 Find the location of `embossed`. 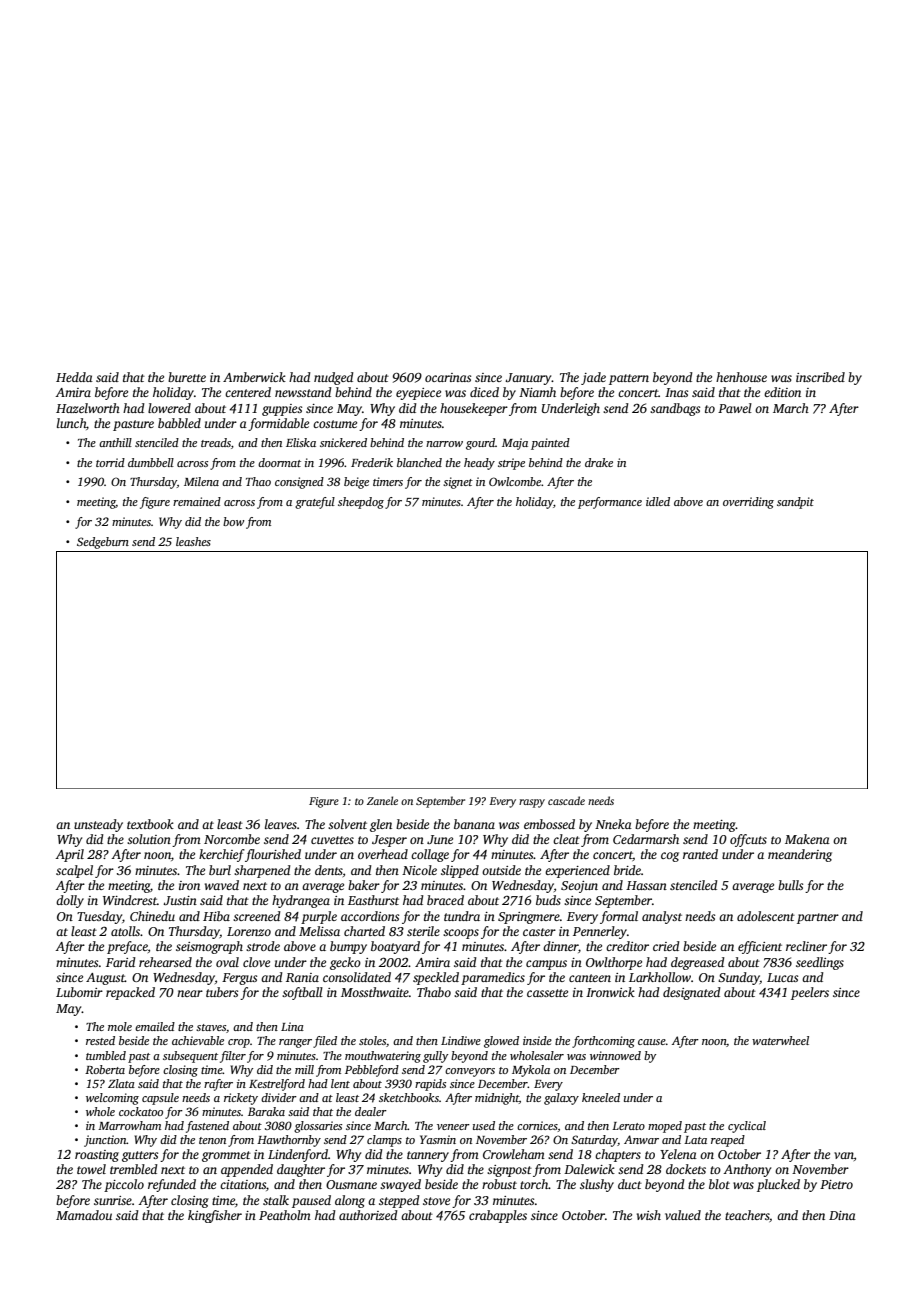

embossed is located at coordinates (549, 824).
